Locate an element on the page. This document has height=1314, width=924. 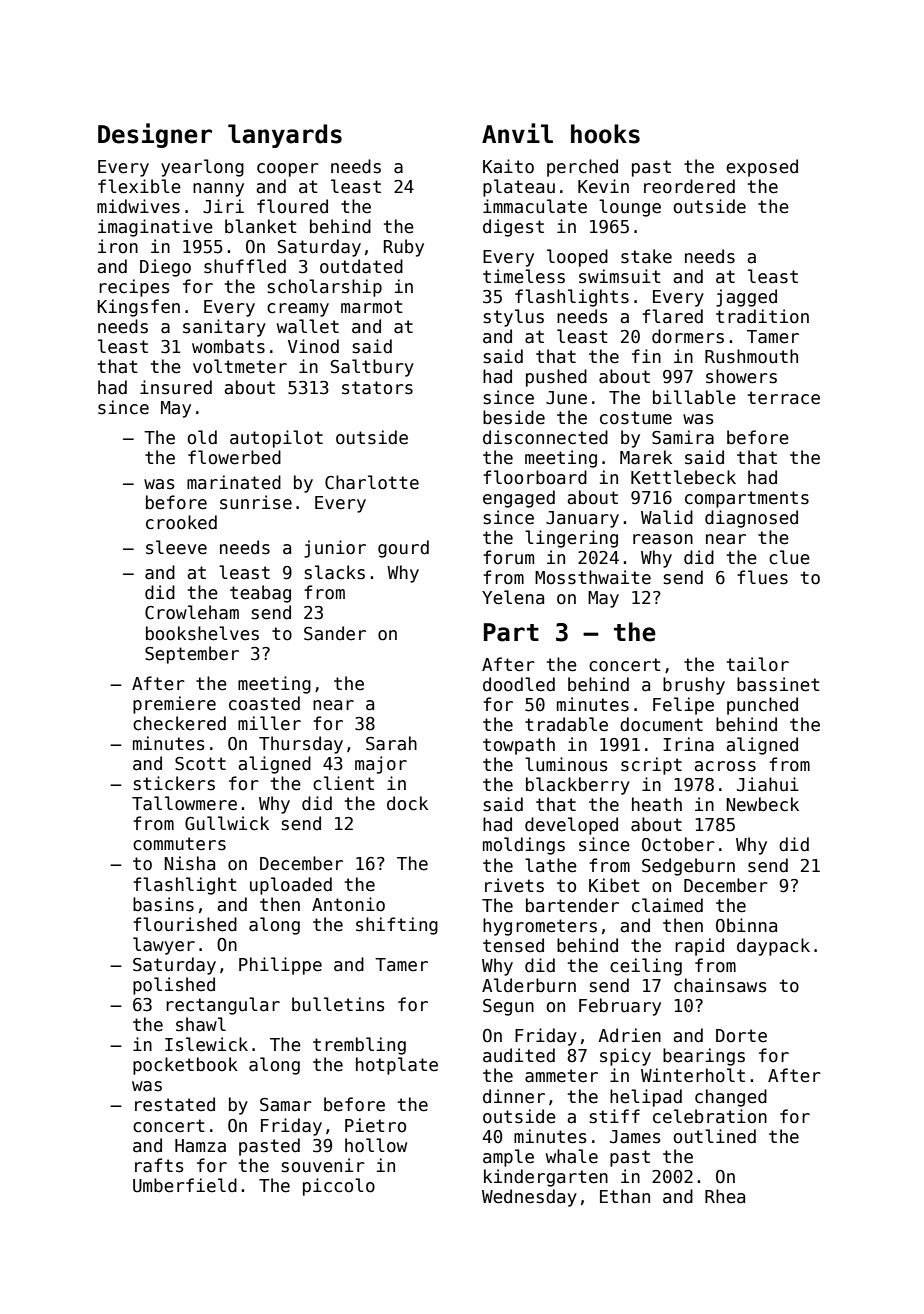
fin is located at coordinates (646, 356).
